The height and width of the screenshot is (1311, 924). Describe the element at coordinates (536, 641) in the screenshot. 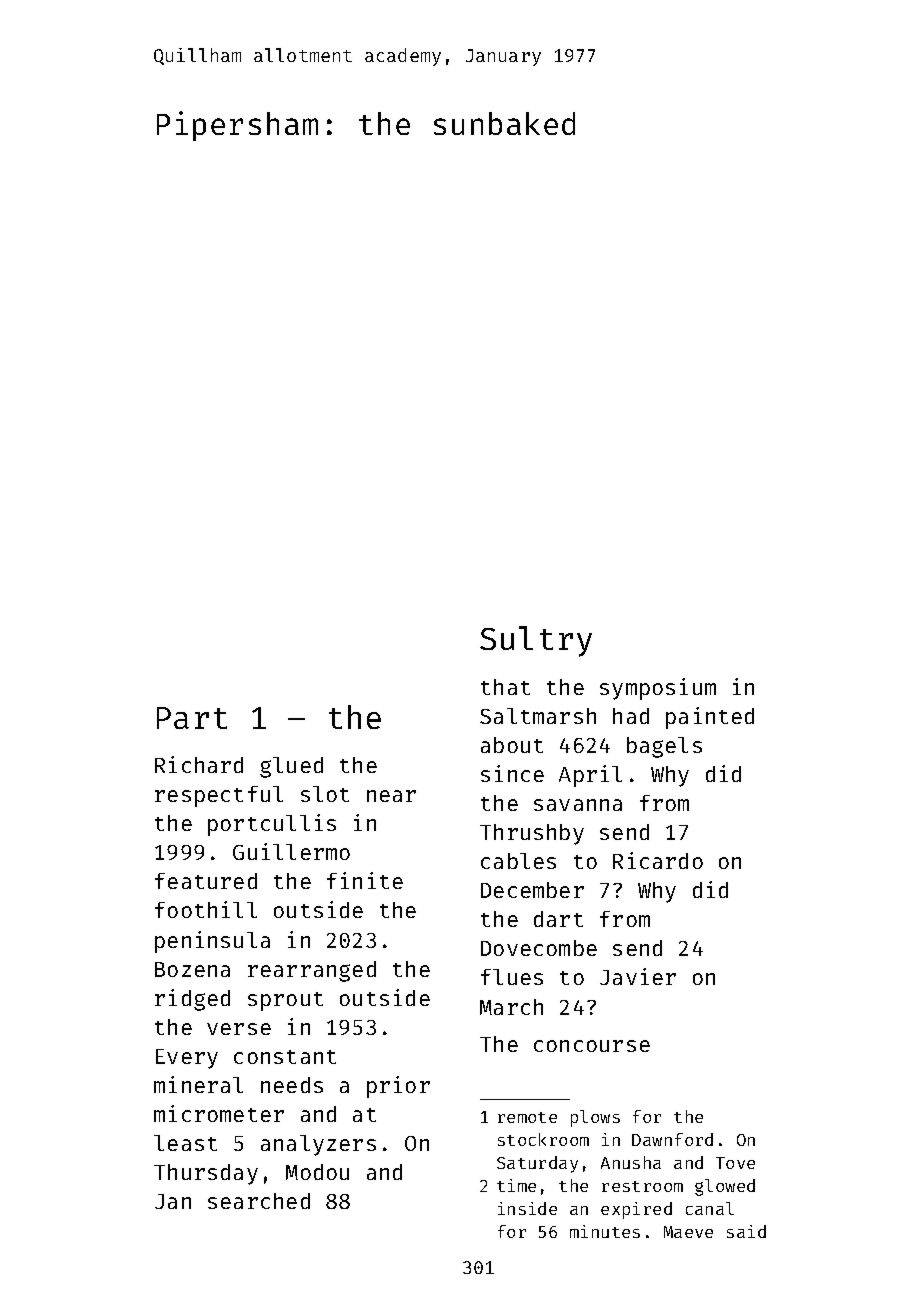

I see `Sultry` at that location.
